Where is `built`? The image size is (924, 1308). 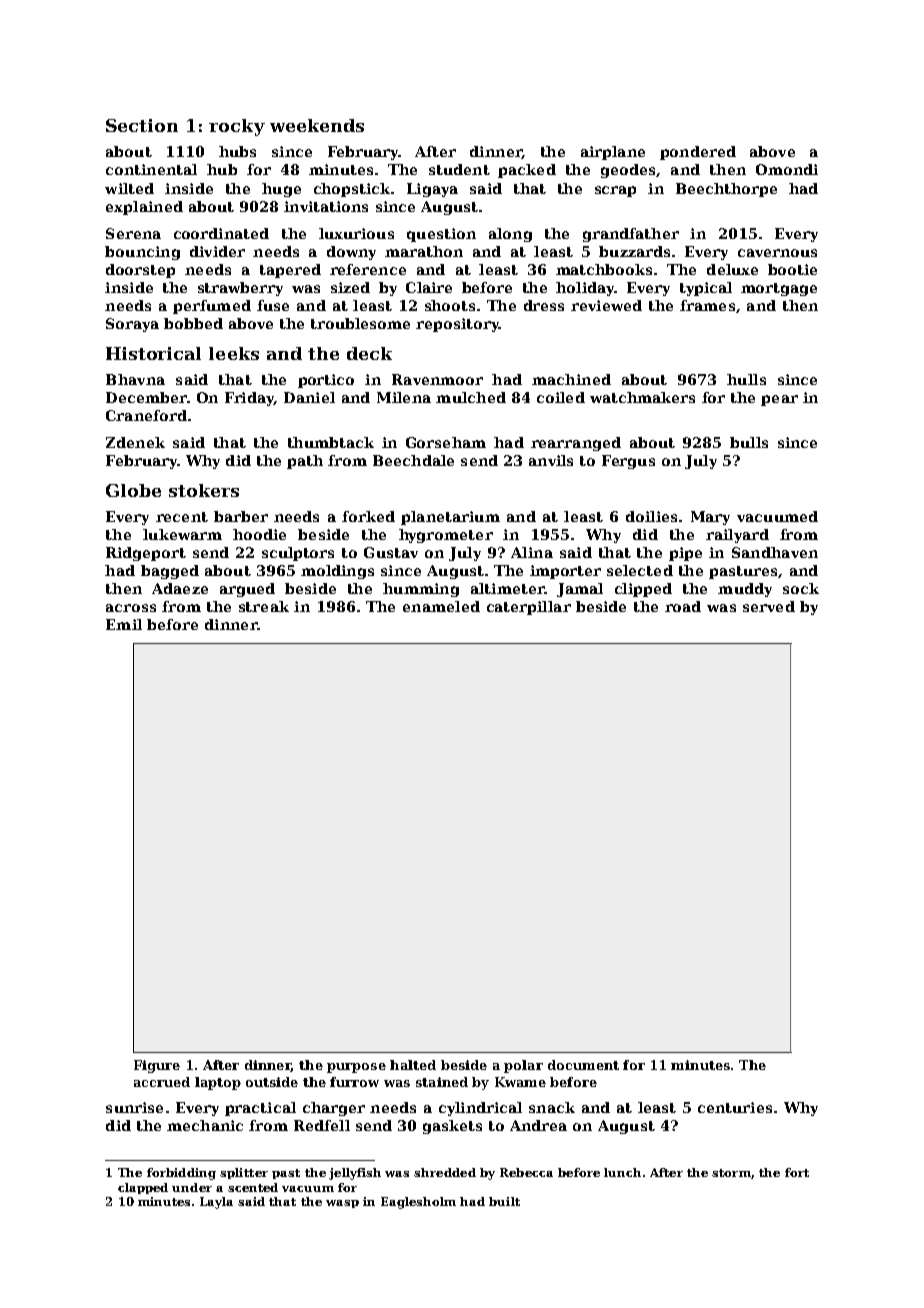
built is located at coordinates (504, 1201).
